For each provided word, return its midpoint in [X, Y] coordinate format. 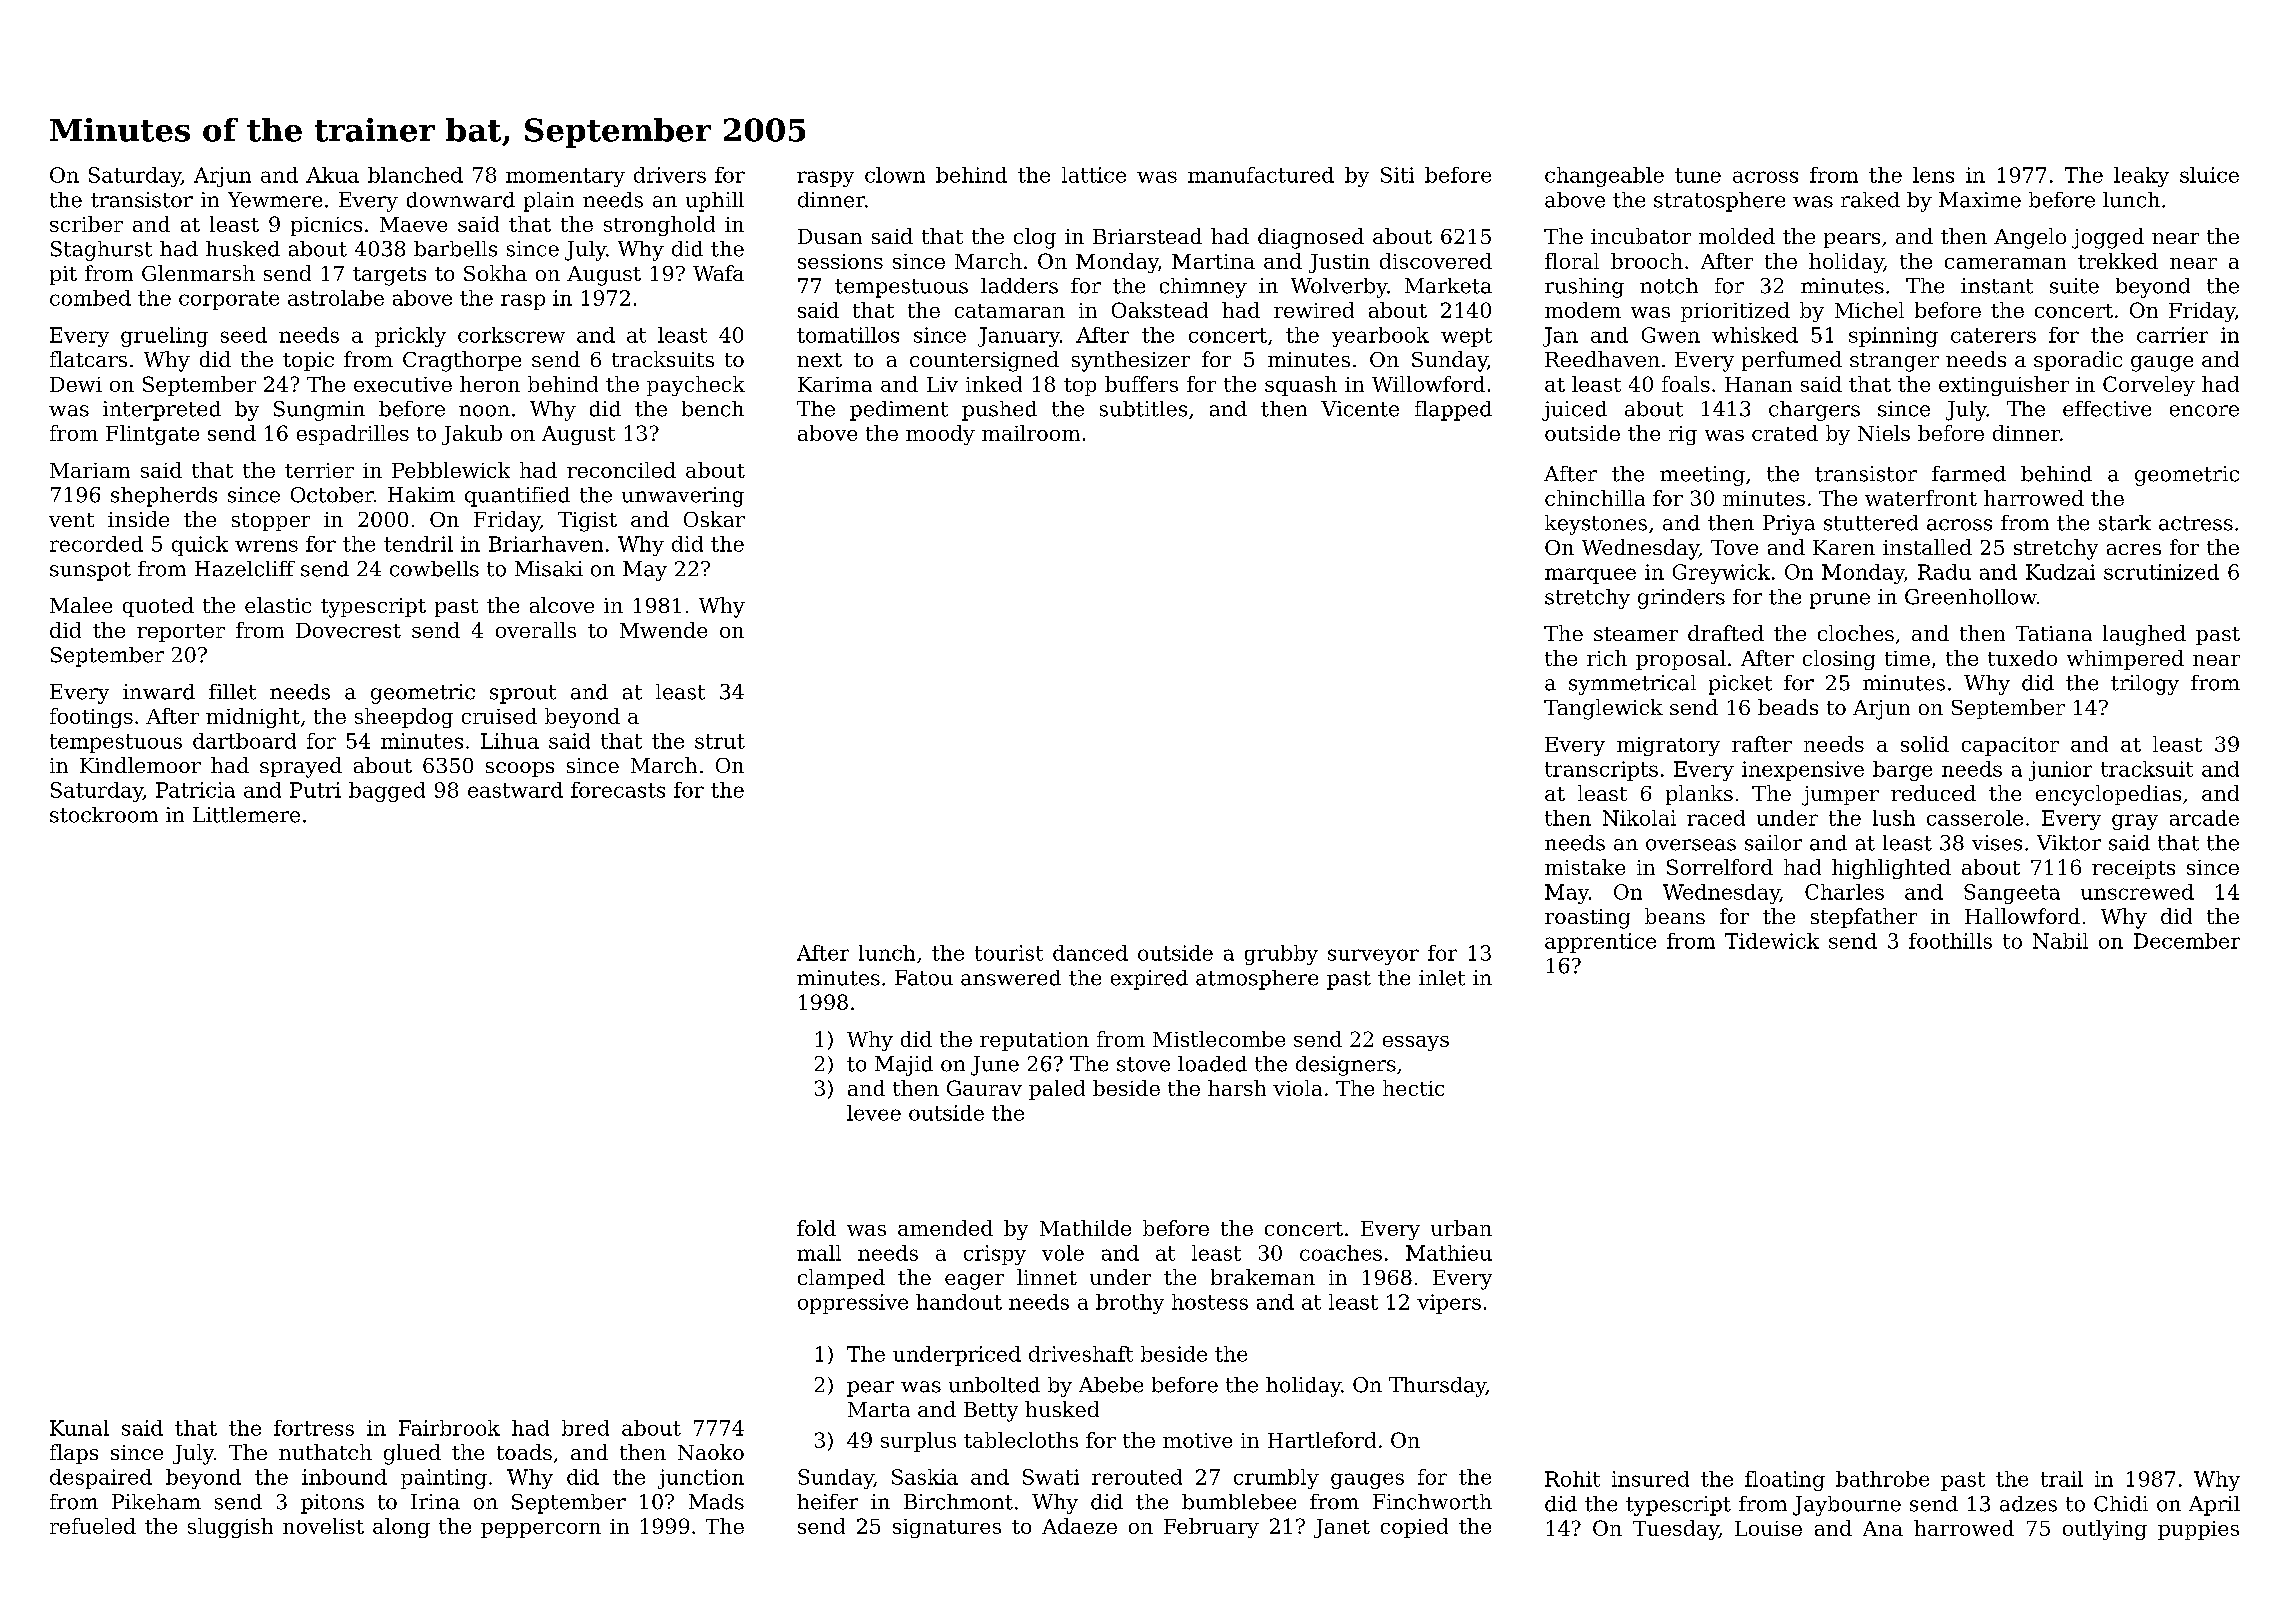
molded [1737, 236]
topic [308, 361]
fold [816, 1228]
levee [874, 1113]
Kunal [79, 1428]
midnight [253, 718]
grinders [1681, 599]
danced [1090, 953]
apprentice [1600, 943]
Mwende [663, 630]
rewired [1314, 310]
